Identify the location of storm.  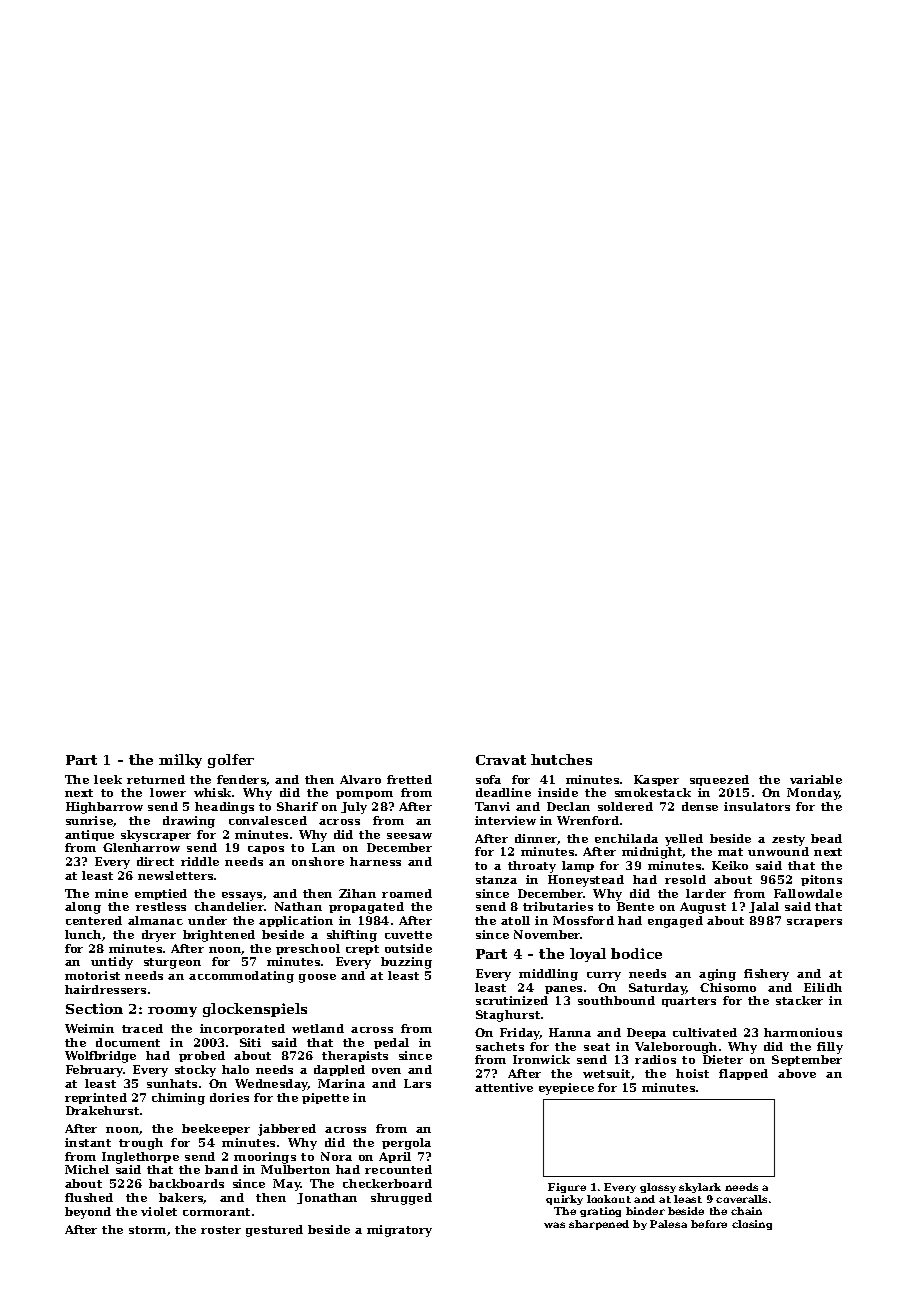
(147, 1230).
